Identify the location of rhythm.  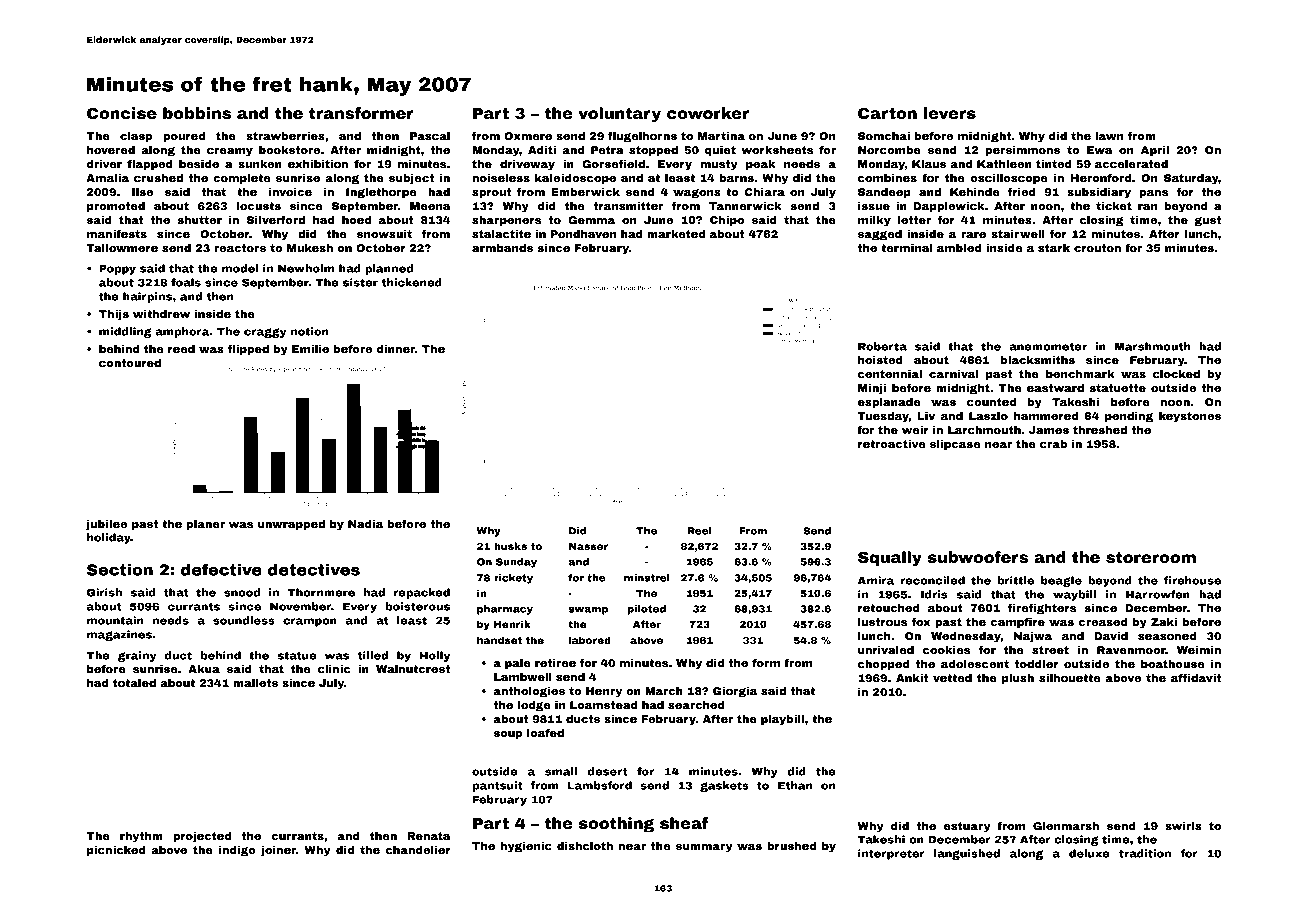
(141, 837).
